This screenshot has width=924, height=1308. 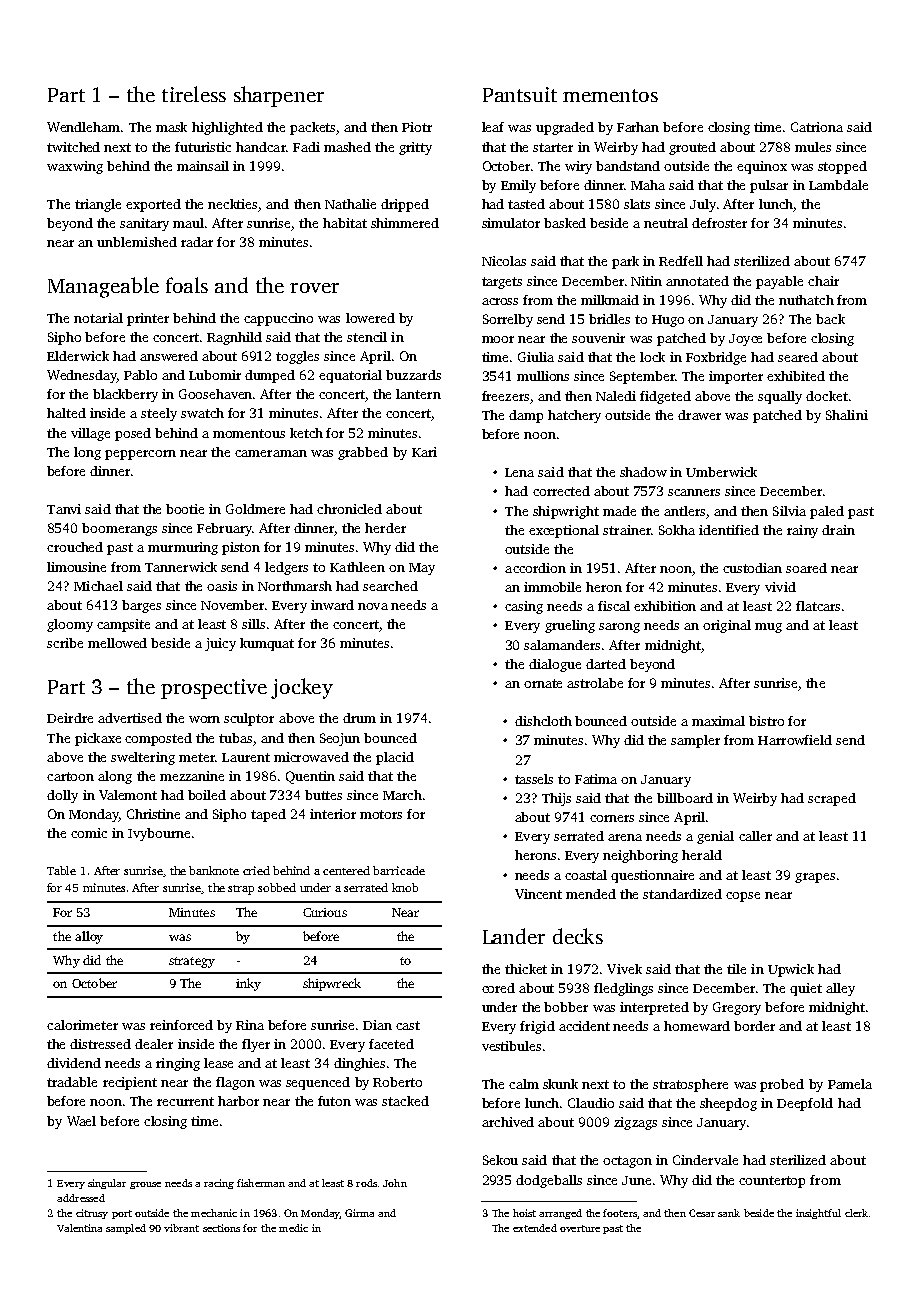 I want to click on Pantsuit, so click(x=520, y=94).
